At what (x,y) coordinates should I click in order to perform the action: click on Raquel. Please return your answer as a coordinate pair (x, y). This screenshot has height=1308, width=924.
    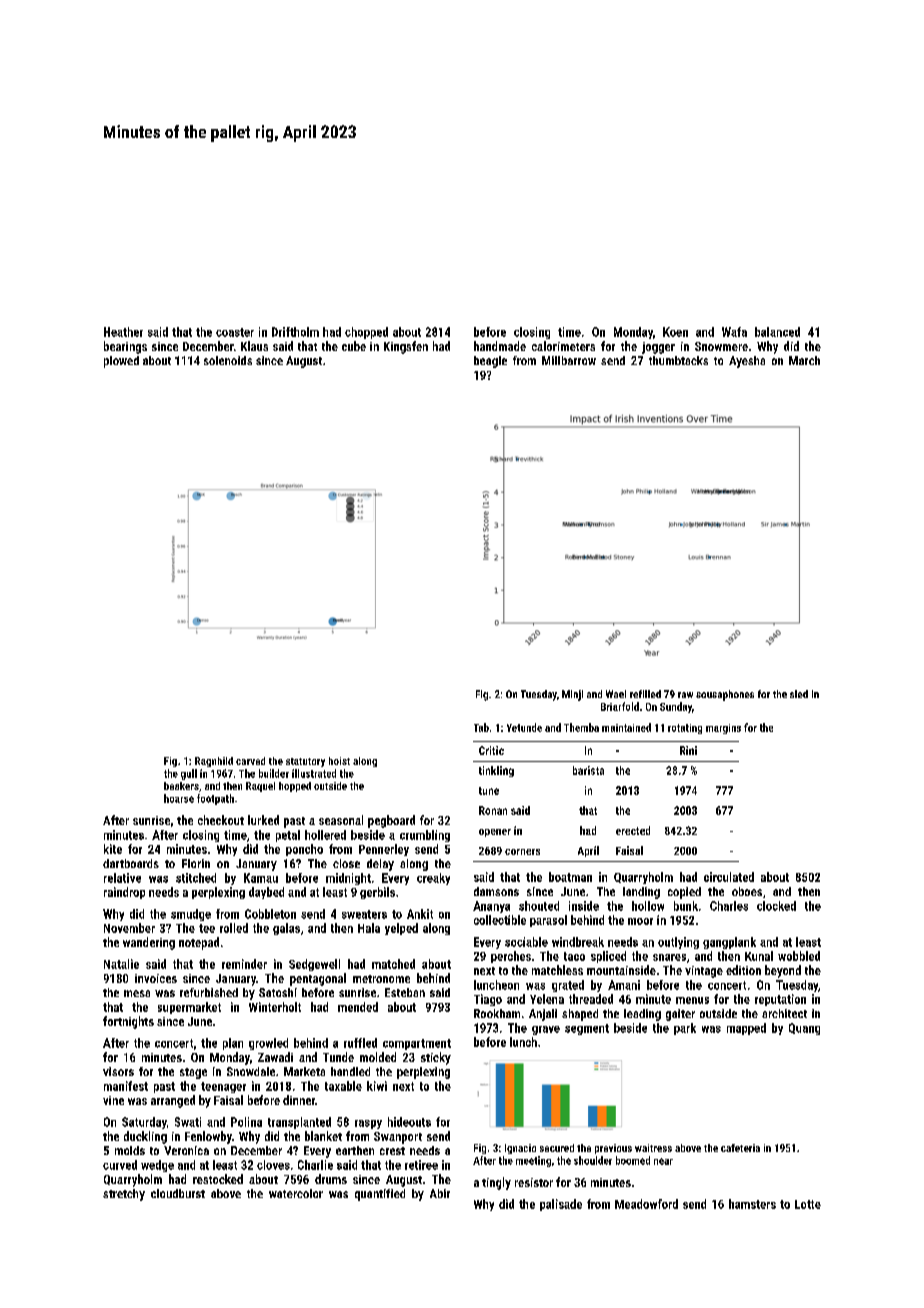
    Looking at the image, I should click on (260, 787).
